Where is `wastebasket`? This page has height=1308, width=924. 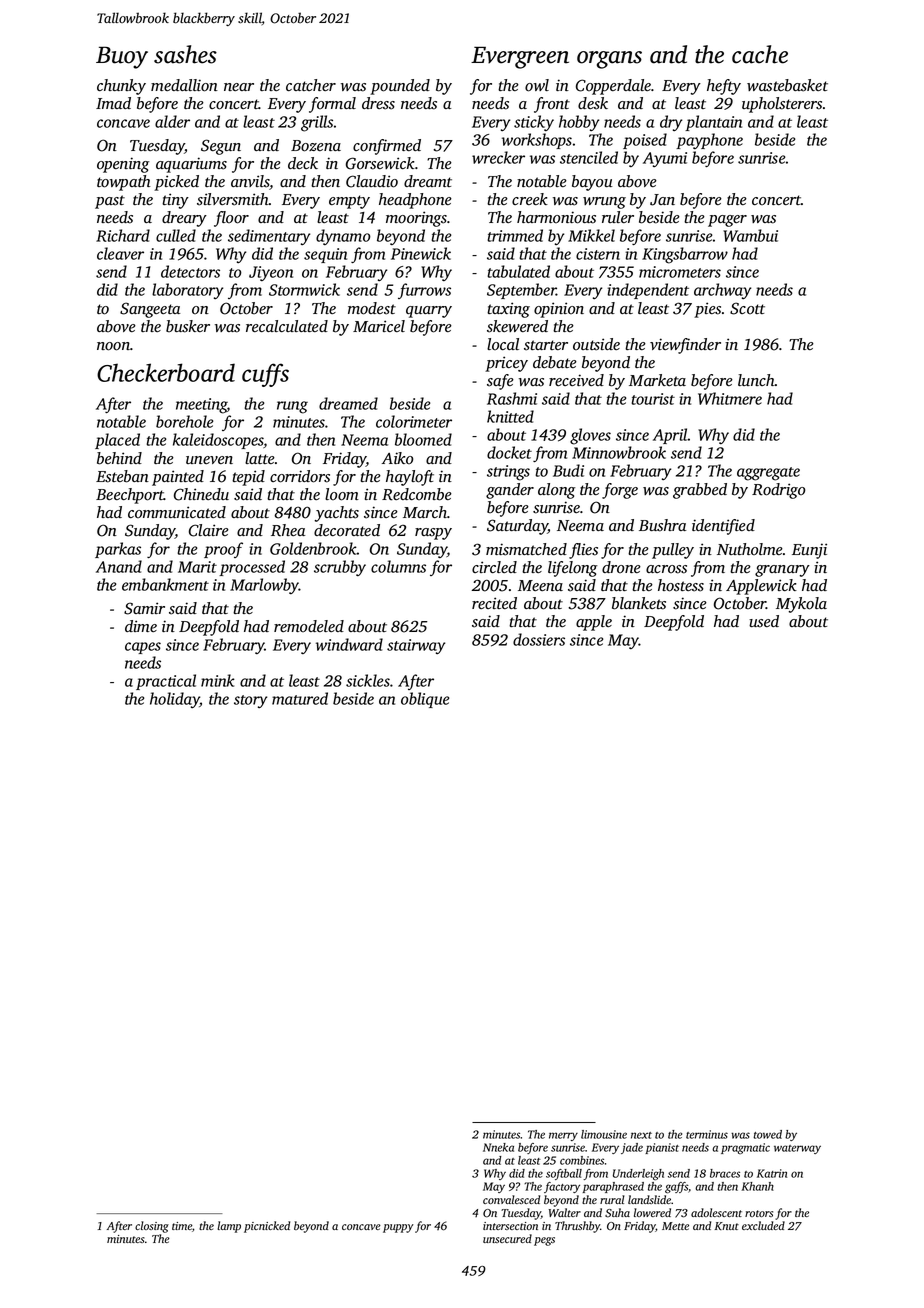 wastebasket is located at coordinates (787, 85).
